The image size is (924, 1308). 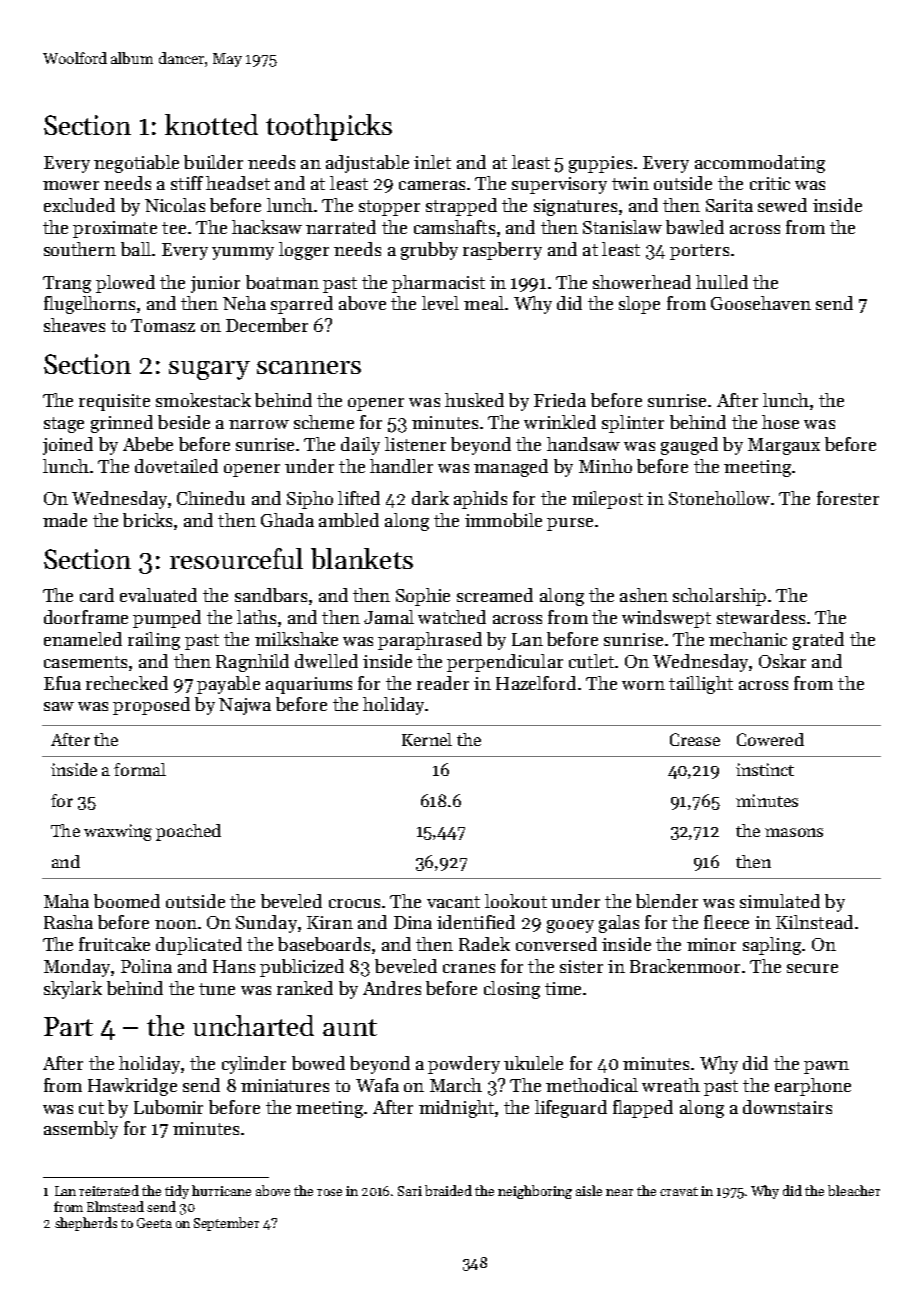 I want to click on Geeta, so click(x=154, y=1223).
